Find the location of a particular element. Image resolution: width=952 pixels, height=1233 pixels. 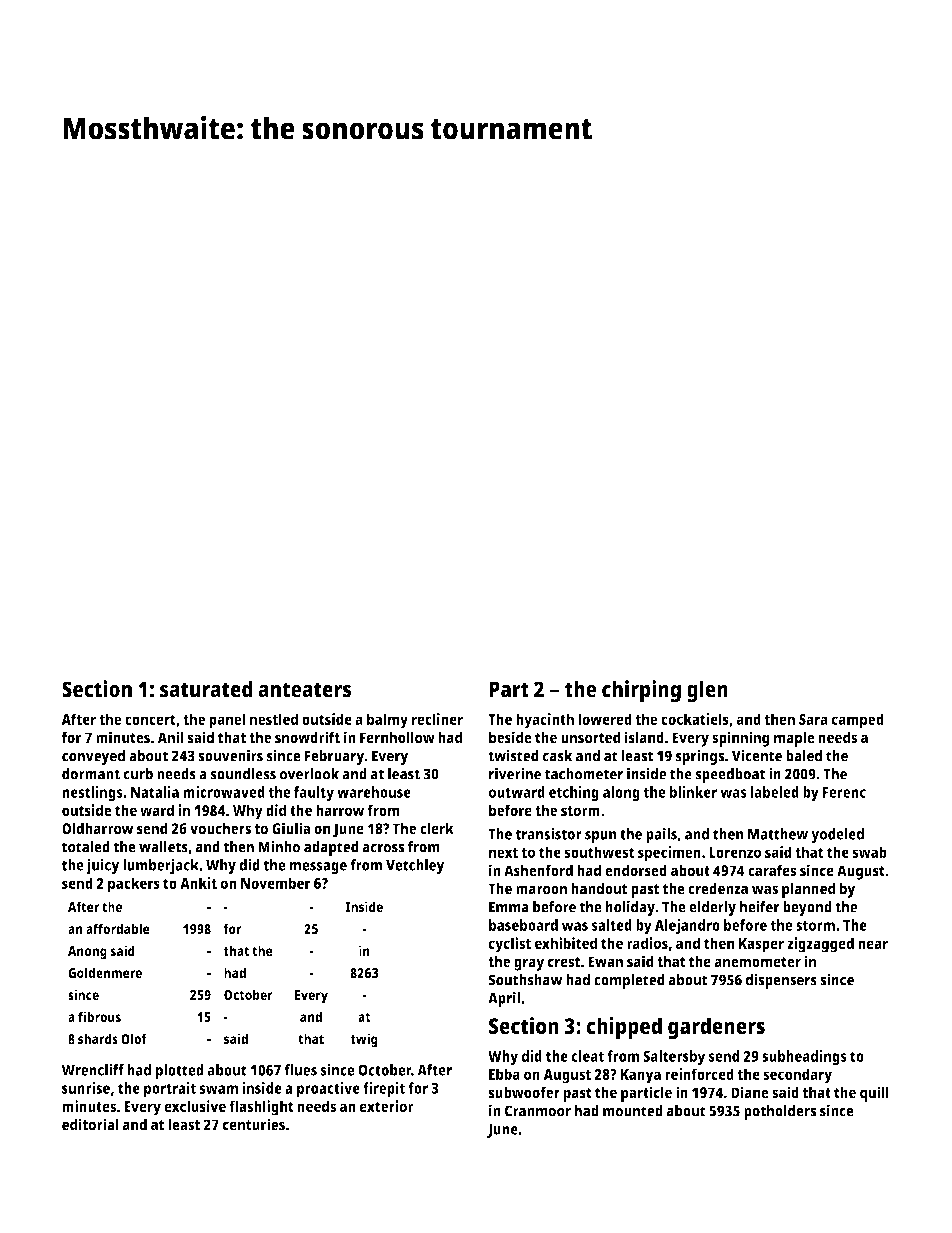

anteaters is located at coordinates (304, 690).
